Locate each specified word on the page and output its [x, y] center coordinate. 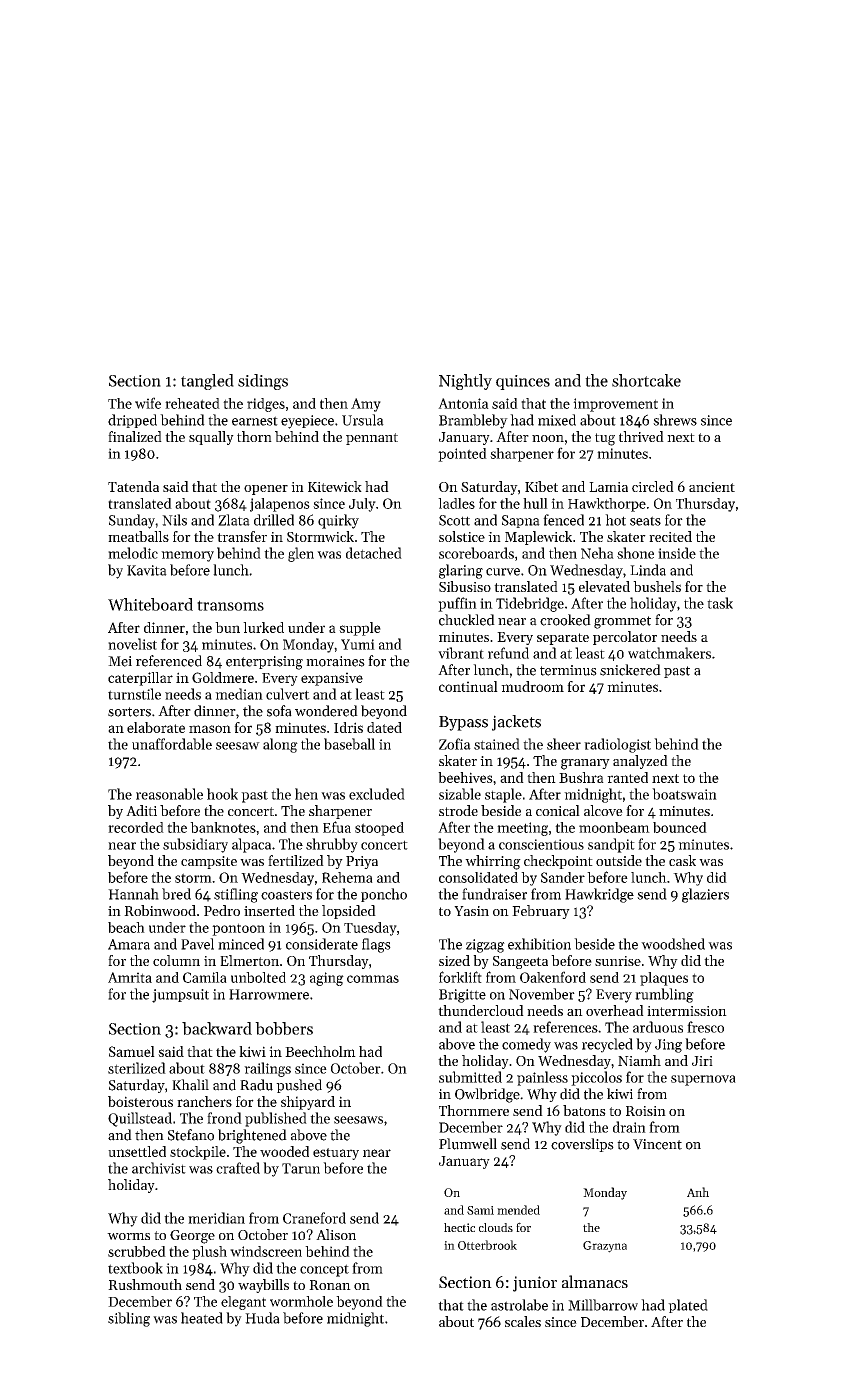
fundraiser [494, 894]
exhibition [539, 944]
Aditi [141, 810]
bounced [680, 827]
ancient [712, 487]
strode [458, 810]
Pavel [197, 944]
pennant [372, 439]
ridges [266, 405]
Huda [262, 1318]
